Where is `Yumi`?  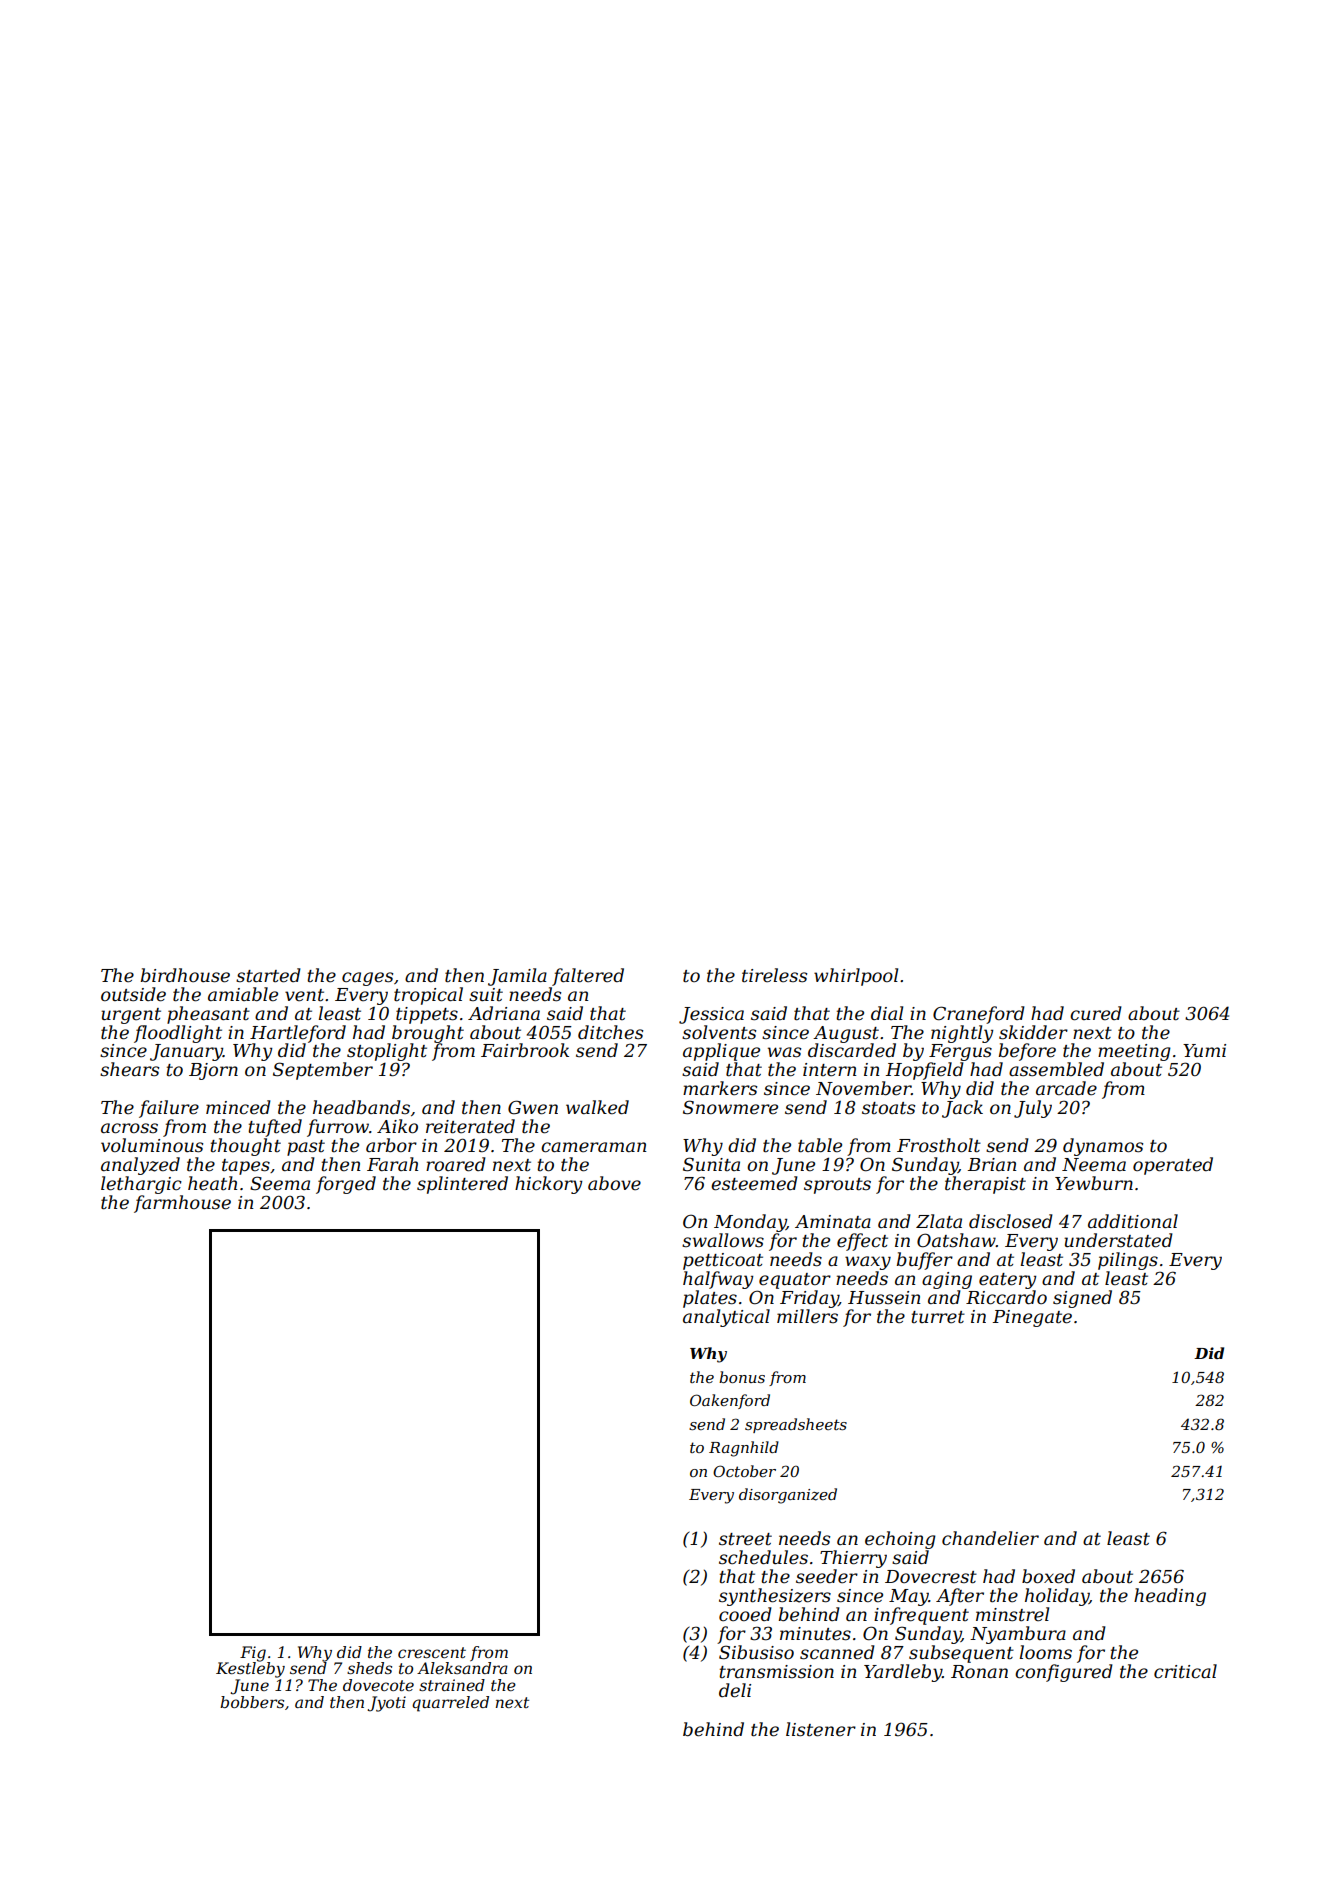 Yumi is located at coordinates (1204, 1050).
